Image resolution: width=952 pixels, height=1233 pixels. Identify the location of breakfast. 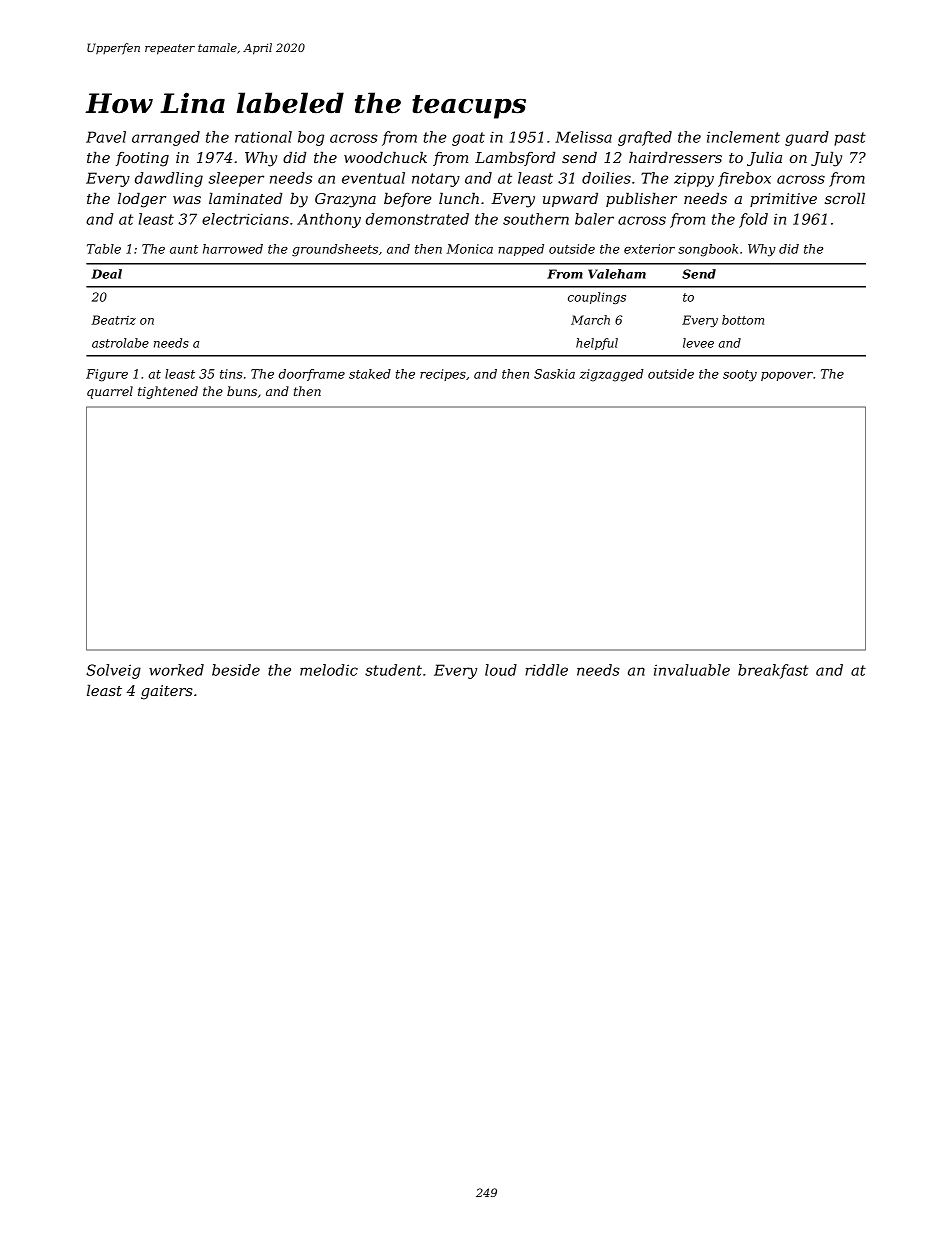
(773, 671).
